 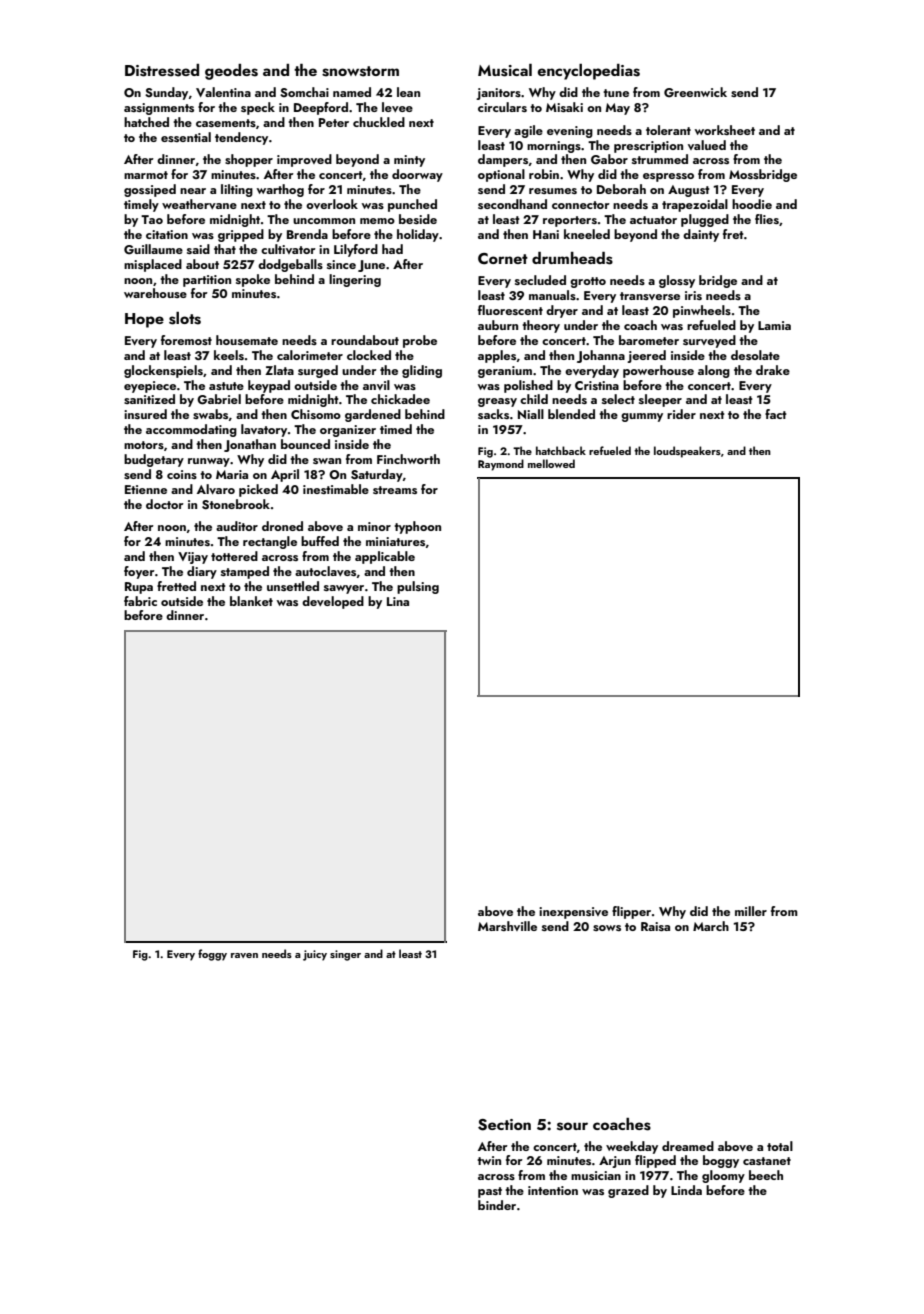 What do you see at coordinates (497, 1205) in the image?
I see `binder` at bounding box center [497, 1205].
